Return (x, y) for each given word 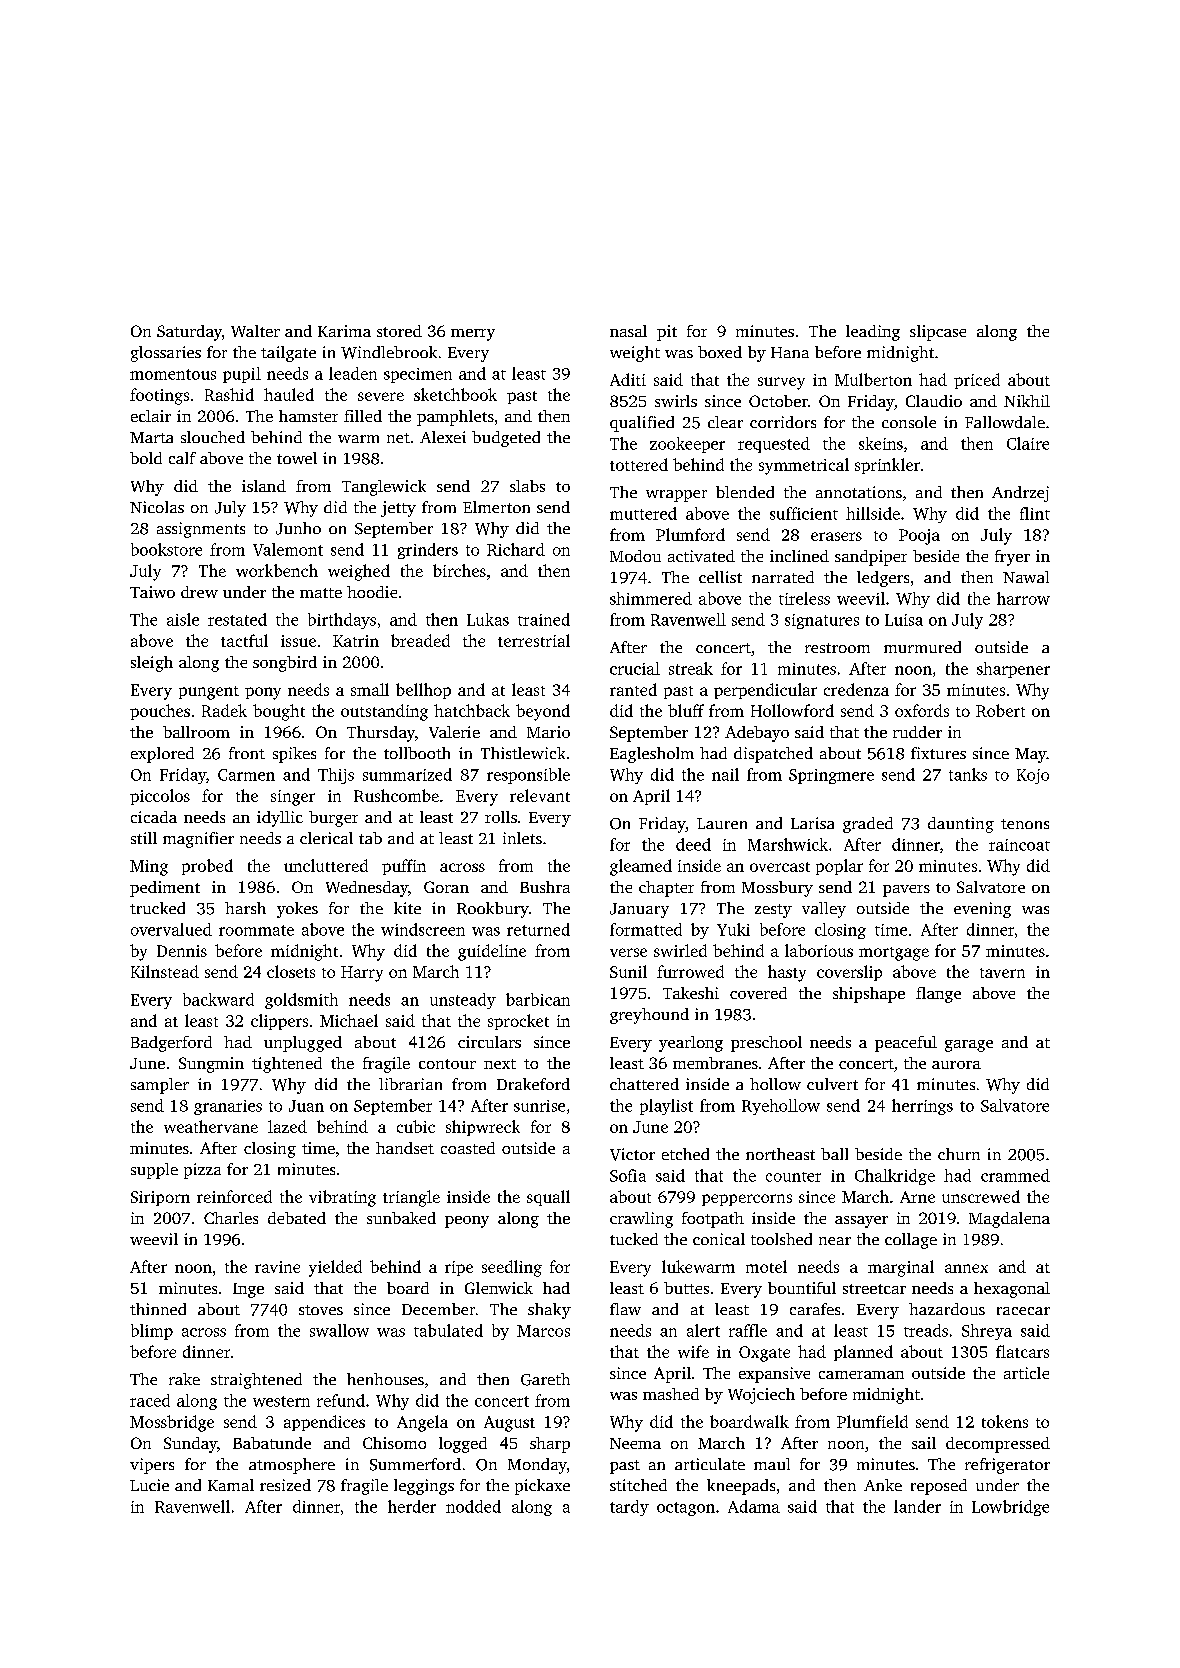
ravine (277, 1267)
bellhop (423, 691)
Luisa (904, 620)
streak (691, 668)
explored (162, 755)
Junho (298, 528)
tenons (1025, 824)
